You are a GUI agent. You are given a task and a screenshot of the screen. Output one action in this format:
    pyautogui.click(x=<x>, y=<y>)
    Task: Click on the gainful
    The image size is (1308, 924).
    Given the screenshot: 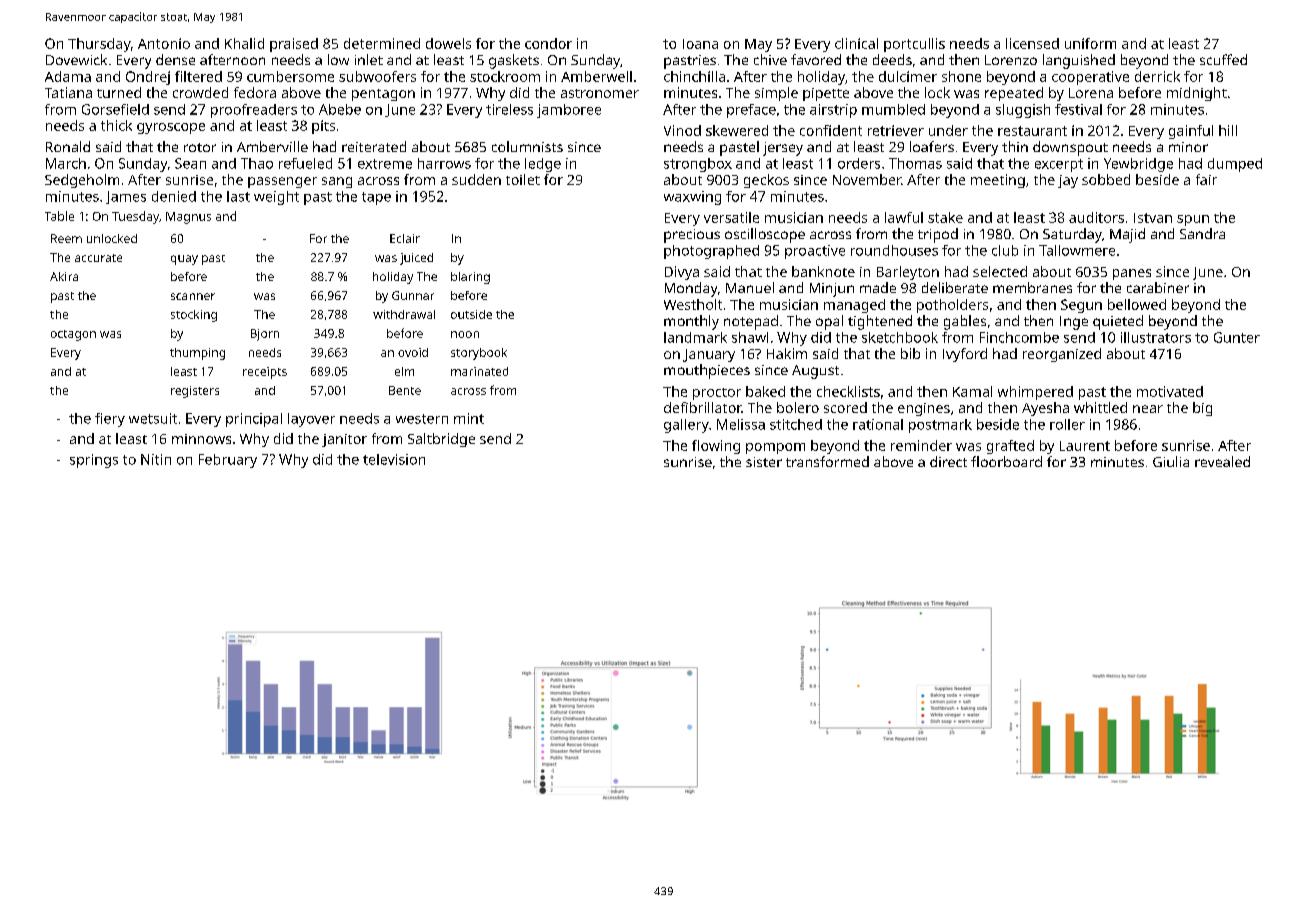 What is the action you would take?
    pyautogui.click(x=1191, y=132)
